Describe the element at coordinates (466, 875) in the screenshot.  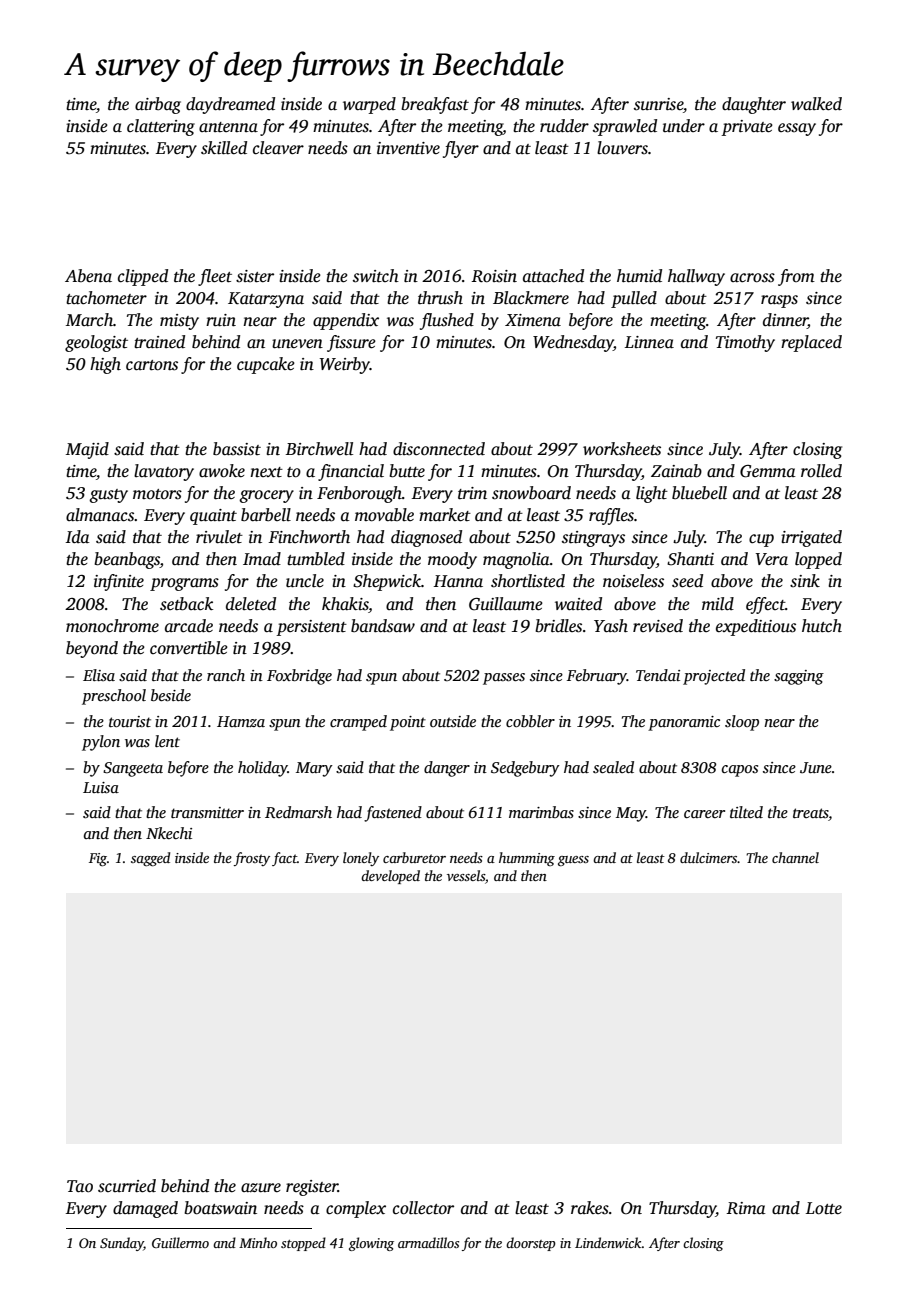
I see `vessels` at that location.
